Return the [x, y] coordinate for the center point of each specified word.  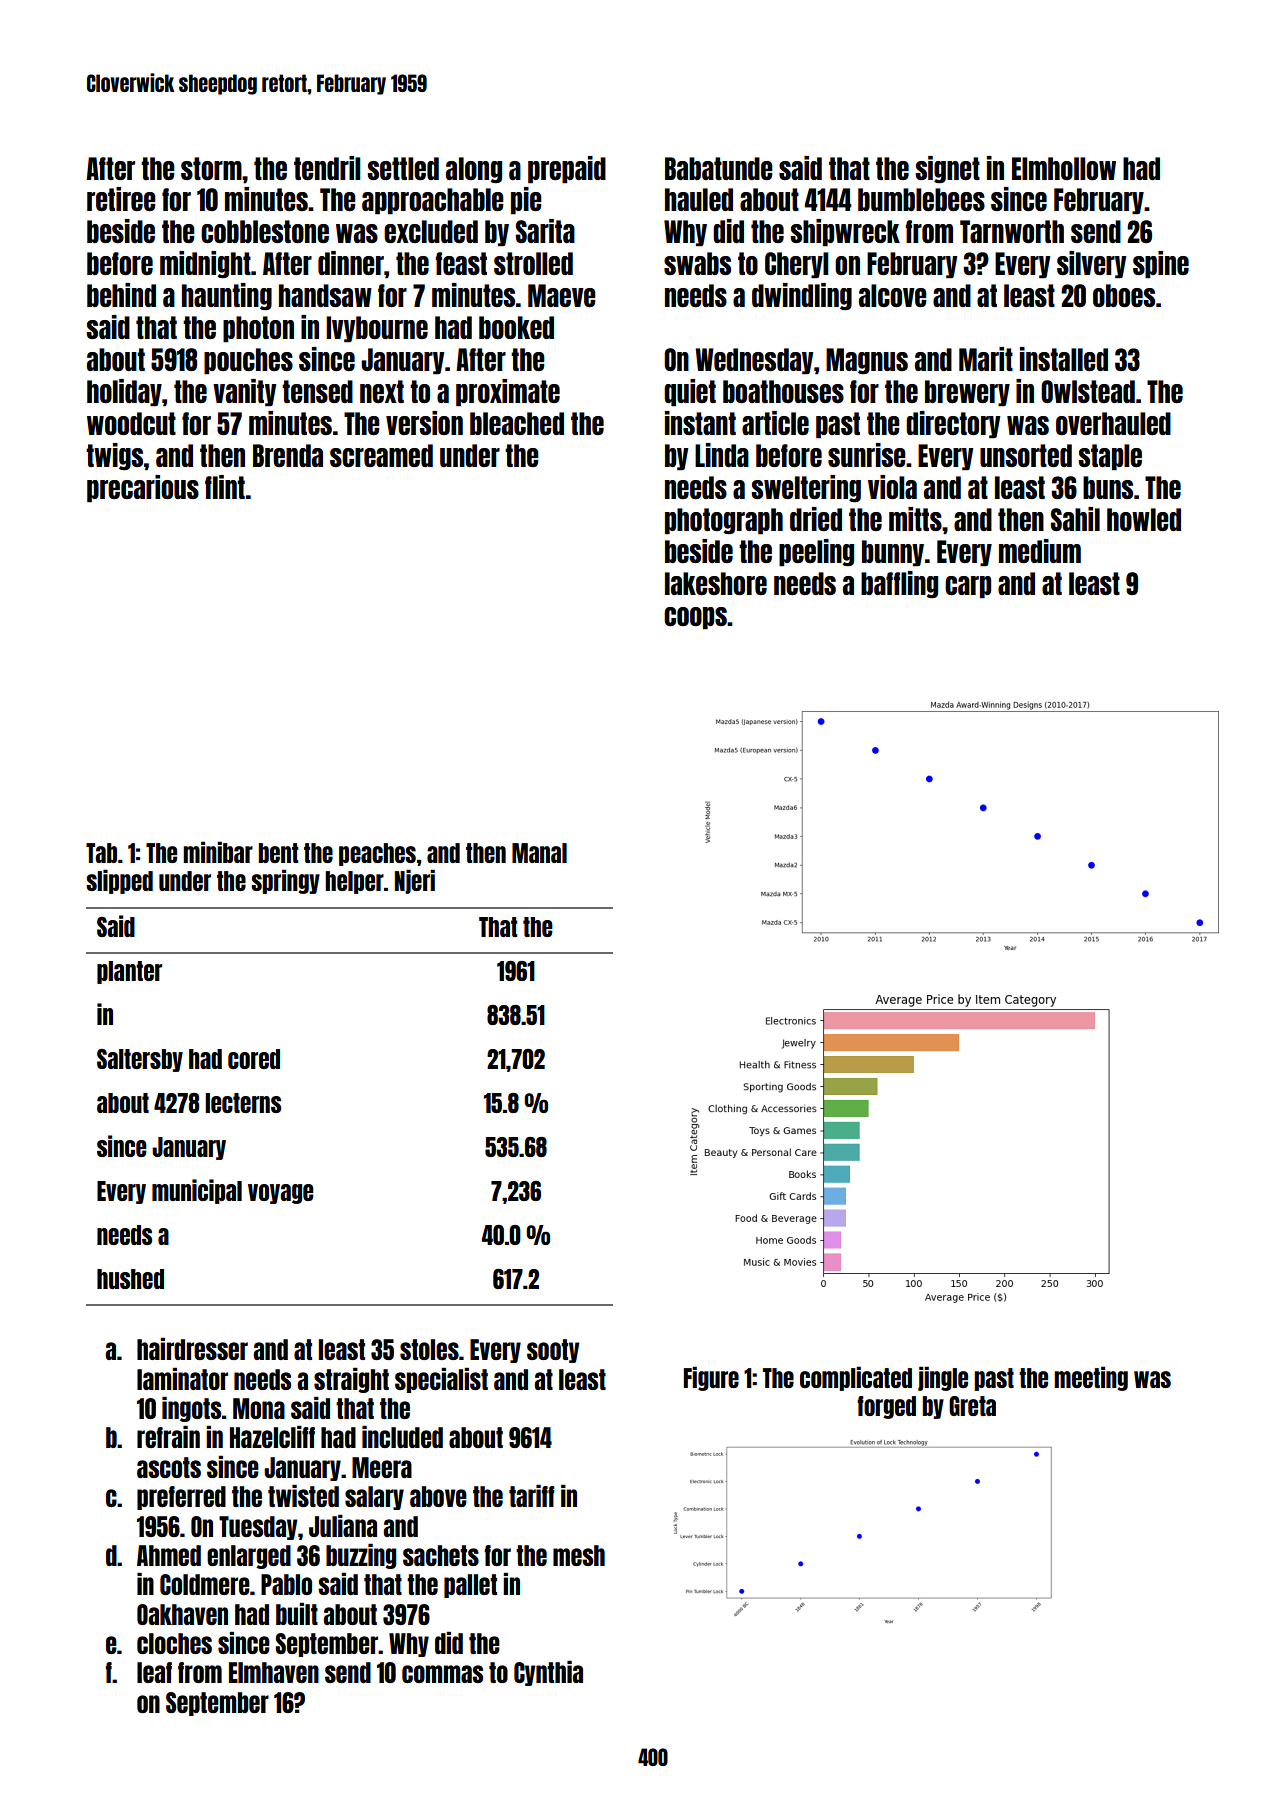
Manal [539, 853]
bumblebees [921, 199]
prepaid [567, 170]
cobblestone [265, 231]
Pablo [286, 1584]
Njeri [415, 881]
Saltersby [140, 1060]
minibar [218, 852]
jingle [943, 1378]
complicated [856, 1378]
